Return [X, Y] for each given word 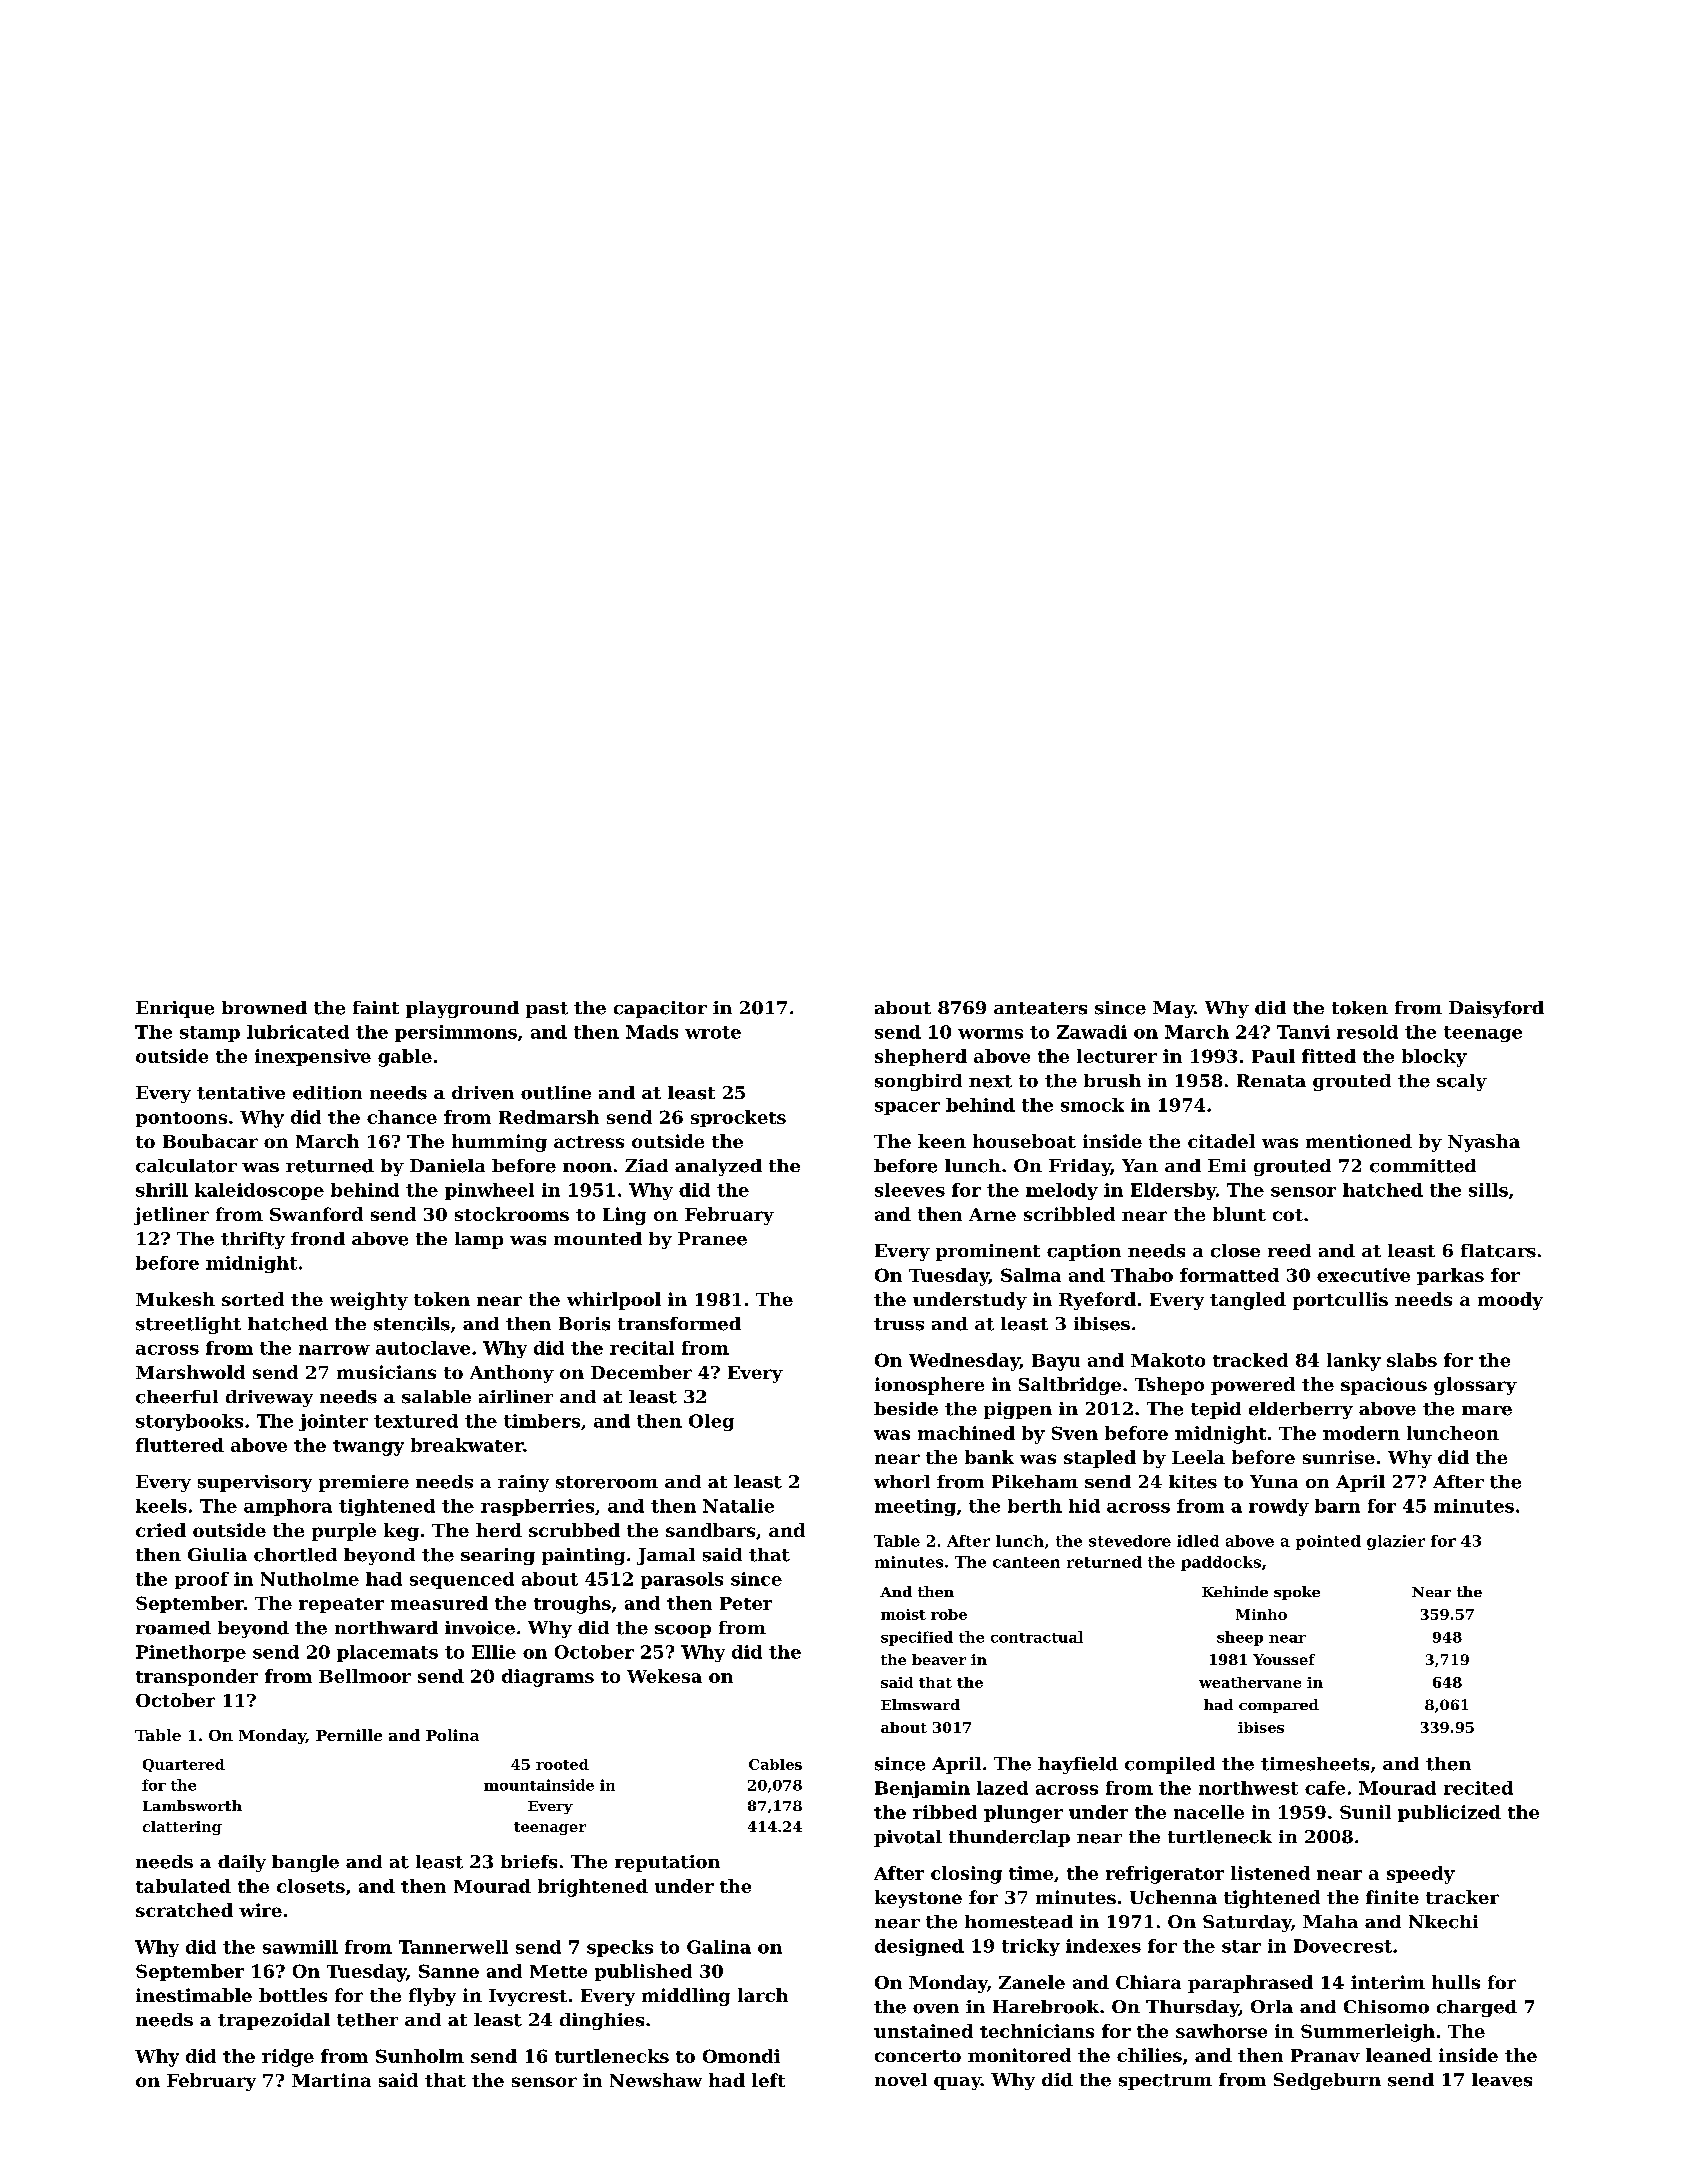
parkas [1450, 1276]
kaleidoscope [259, 1191]
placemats [387, 1653]
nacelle [1209, 1812]
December [641, 1372]
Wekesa [664, 1676]
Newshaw [656, 2080]
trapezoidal [274, 2021]
